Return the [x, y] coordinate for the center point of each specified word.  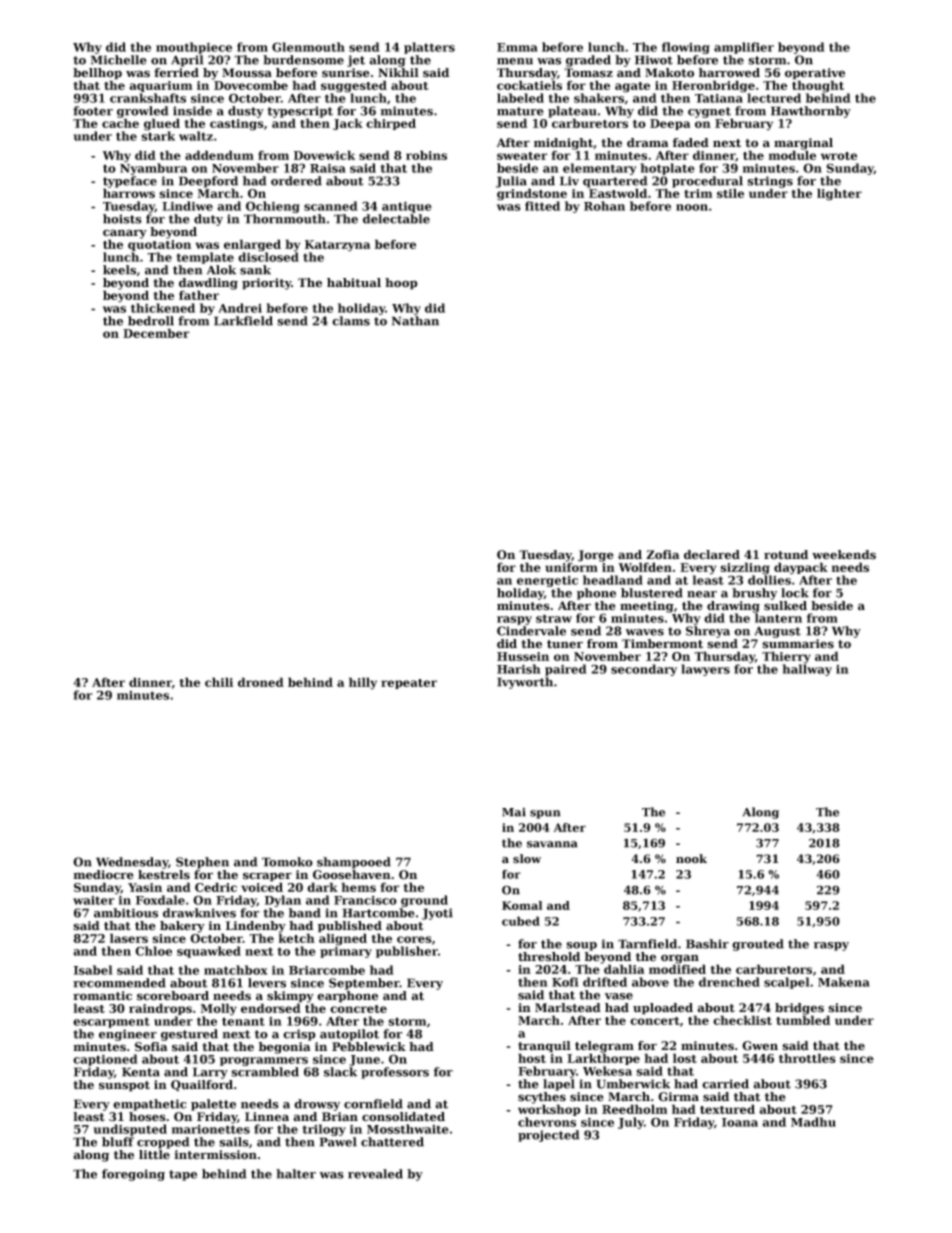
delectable [396, 219]
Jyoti [437, 914]
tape [183, 1175]
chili [219, 682]
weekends [844, 555]
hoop [401, 284]
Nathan [415, 321]
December [156, 333]
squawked [209, 952]
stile [730, 193]
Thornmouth [285, 219]
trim [698, 193]
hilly [363, 683]
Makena [844, 982]
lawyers [705, 670]
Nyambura [153, 169]
